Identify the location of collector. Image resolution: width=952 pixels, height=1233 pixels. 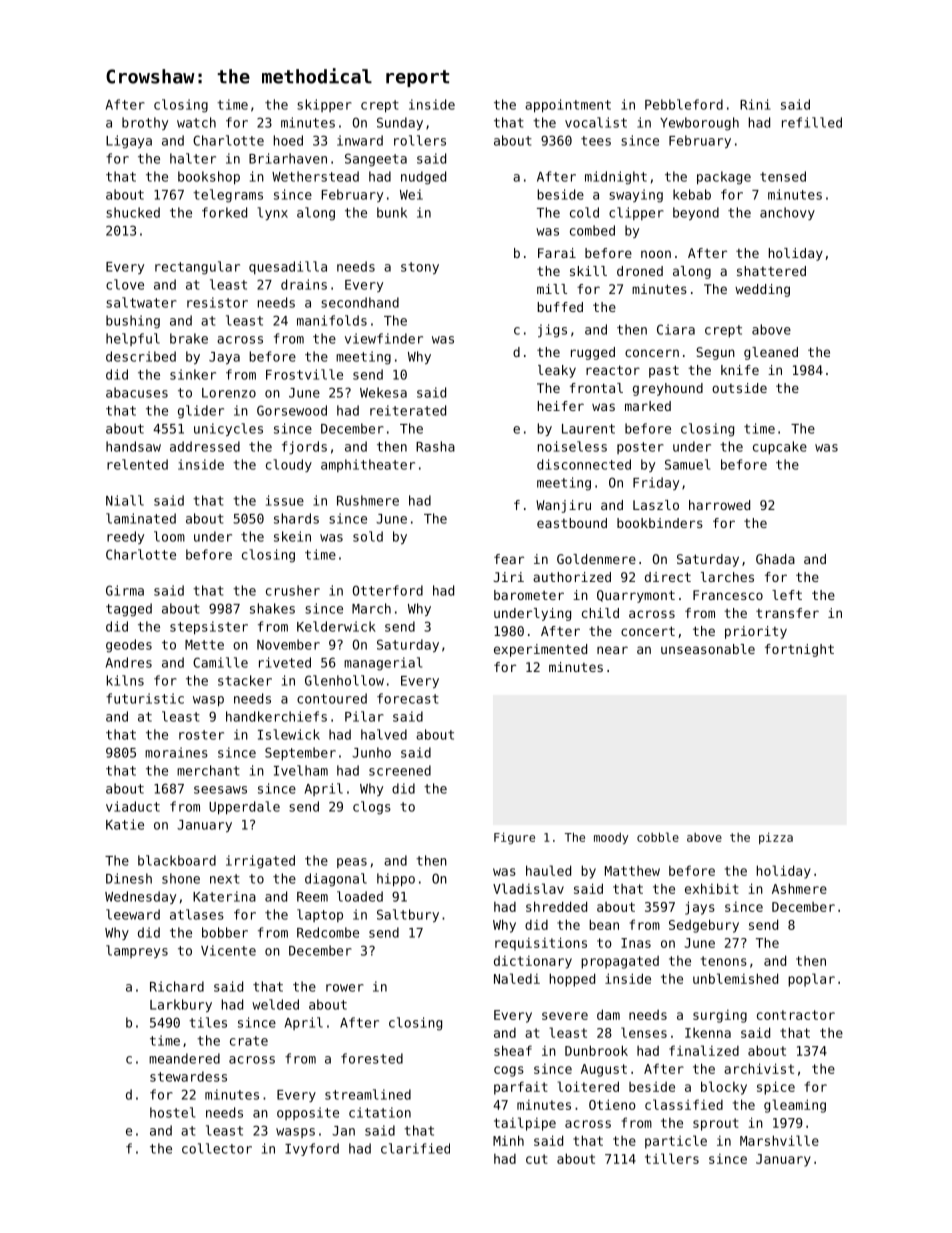
(217, 1148).
